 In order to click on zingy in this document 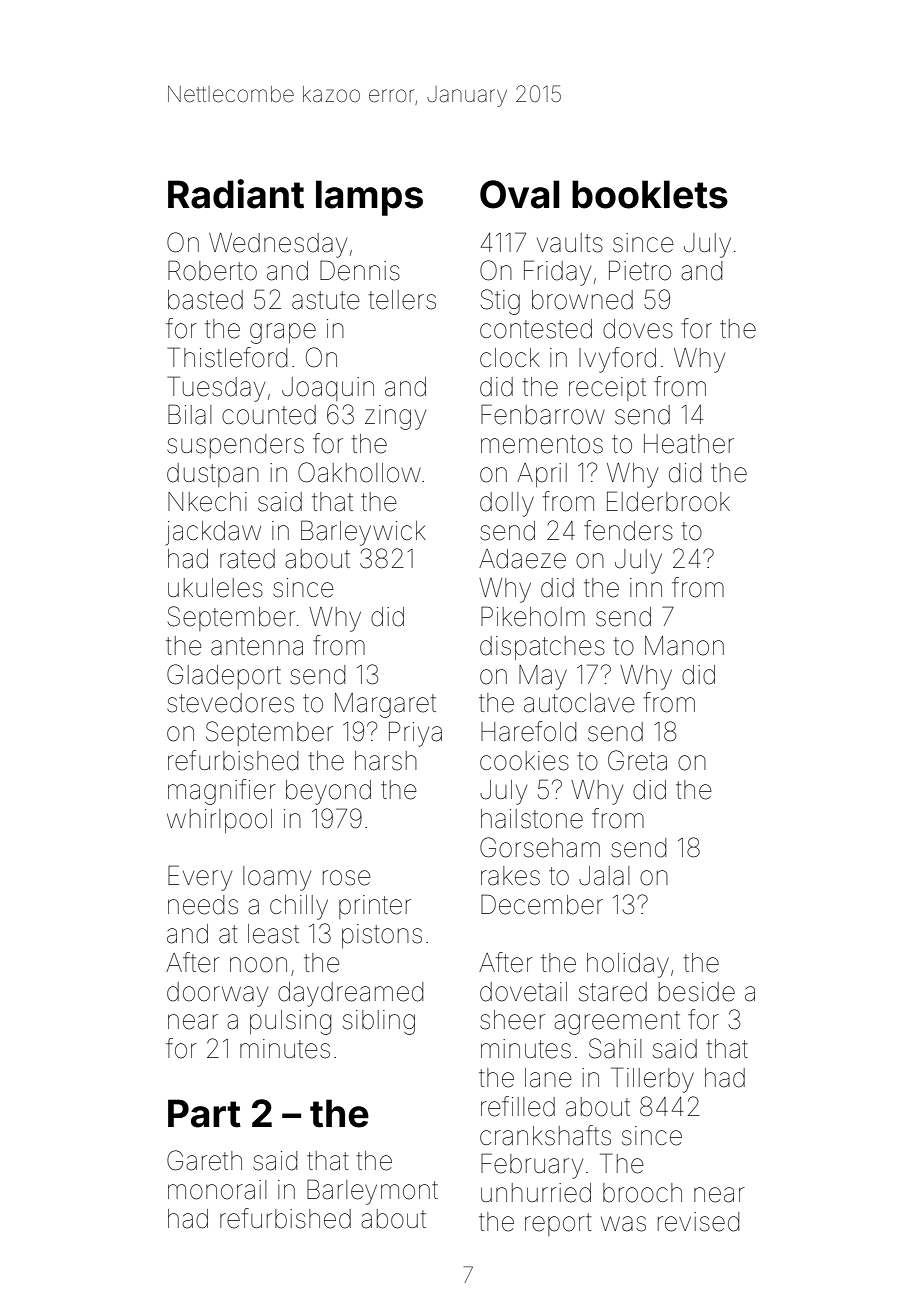, I will do `click(395, 417)`.
